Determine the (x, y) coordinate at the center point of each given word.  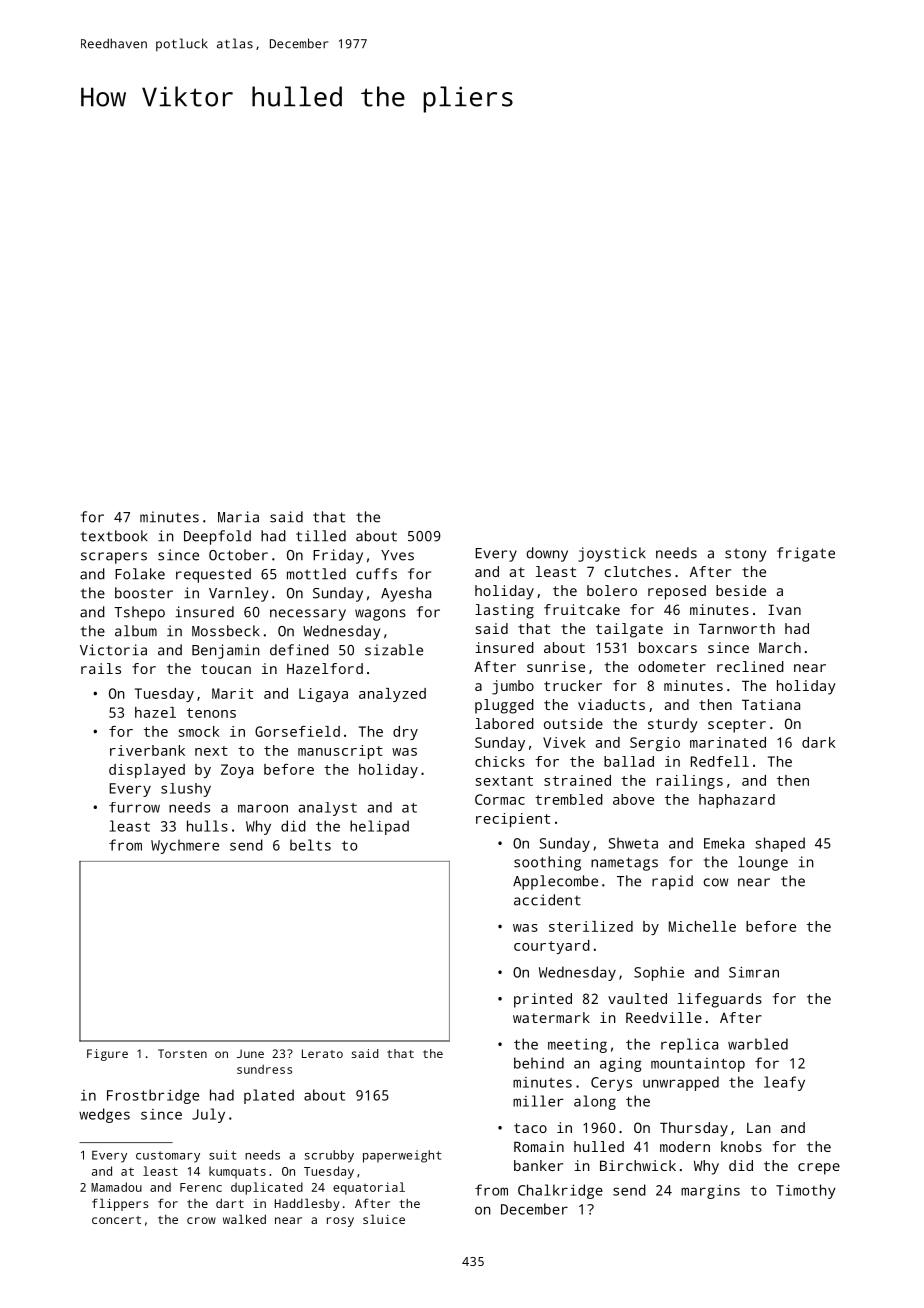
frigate (806, 554)
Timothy (806, 1191)
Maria (238, 517)
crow (201, 1220)
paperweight (402, 1156)
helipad (379, 827)
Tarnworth (737, 628)
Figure (107, 1055)
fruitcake (582, 609)
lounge (763, 863)
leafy (784, 1083)
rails (101, 668)
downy (547, 554)
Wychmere (185, 846)
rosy (340, 1222)
